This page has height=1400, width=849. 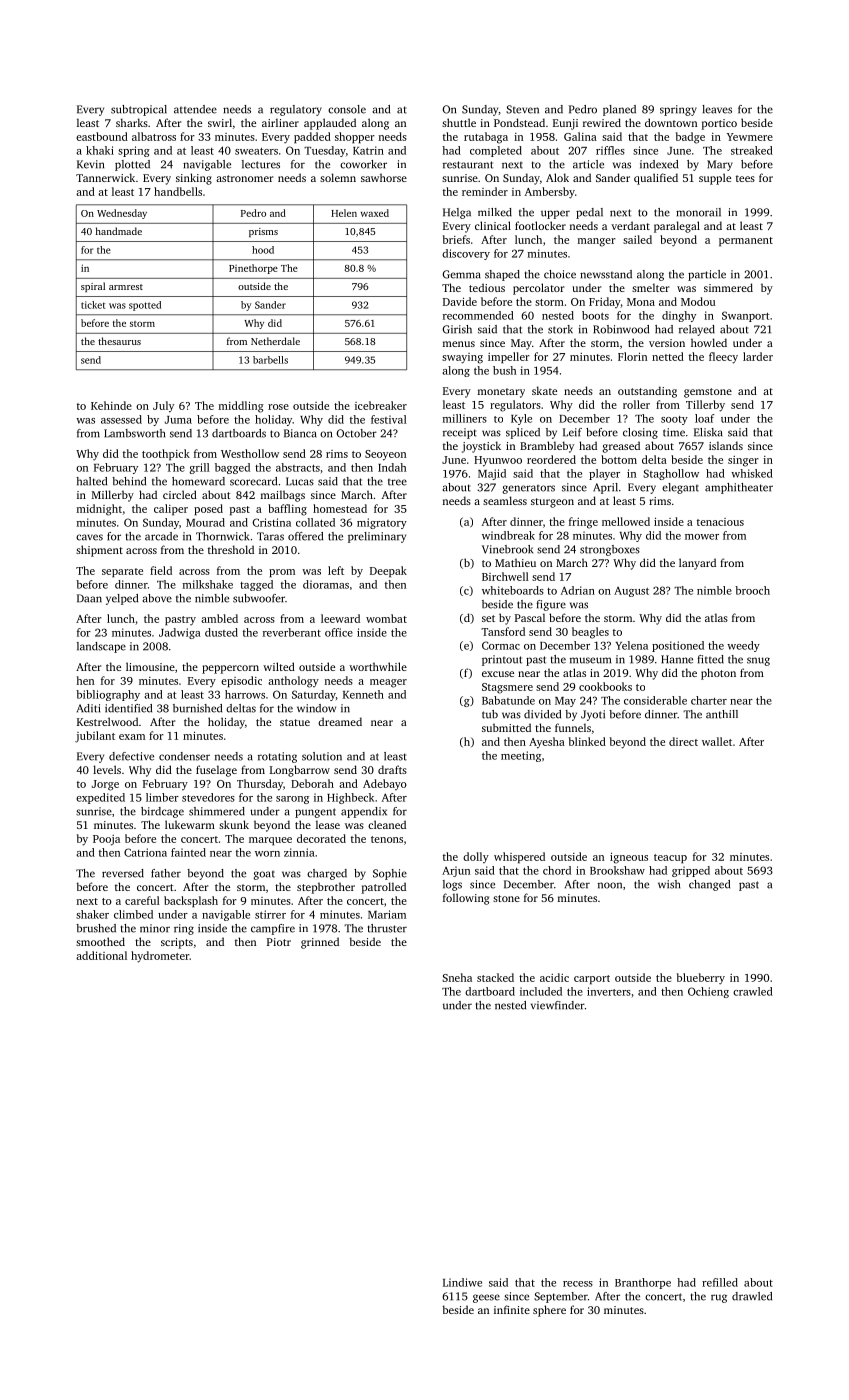 What do you see at coordinates (88, 708) in the page?
I see `Aditi` at bounding box center [88, 708].
